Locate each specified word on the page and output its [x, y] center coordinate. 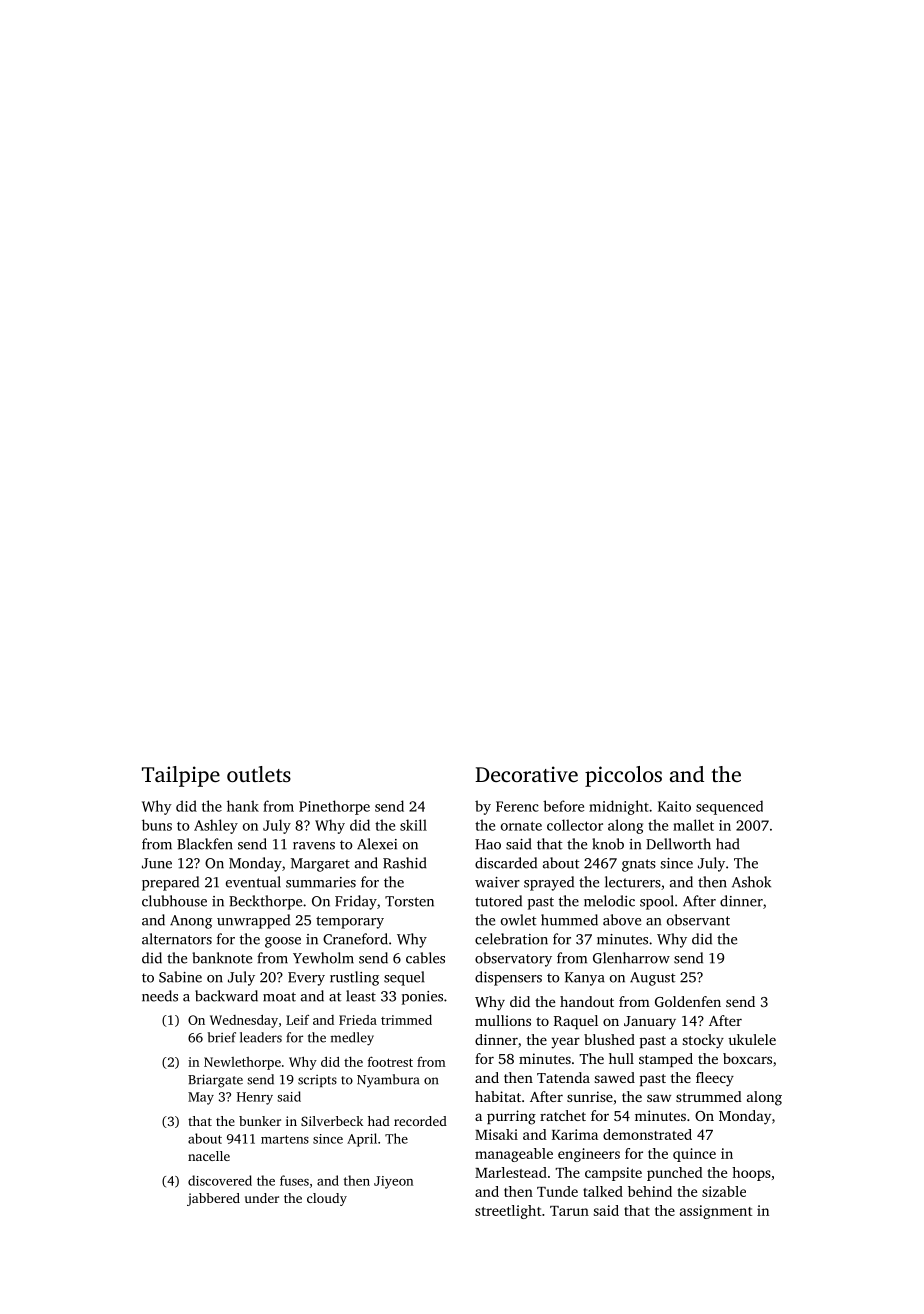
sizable [724, 1191]
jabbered [213, 1199]
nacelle [209, 1156]
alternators [177, 939]
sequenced [729, 807]
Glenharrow [631, 958]
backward [226, 996]
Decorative [526, 774]
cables [425, 958]
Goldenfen [688, 1001]
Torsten [409, 901]
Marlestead [511, 1172]
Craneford [355, 939]
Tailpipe [181, 776]
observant [698, 920]
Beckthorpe [265, 902]
